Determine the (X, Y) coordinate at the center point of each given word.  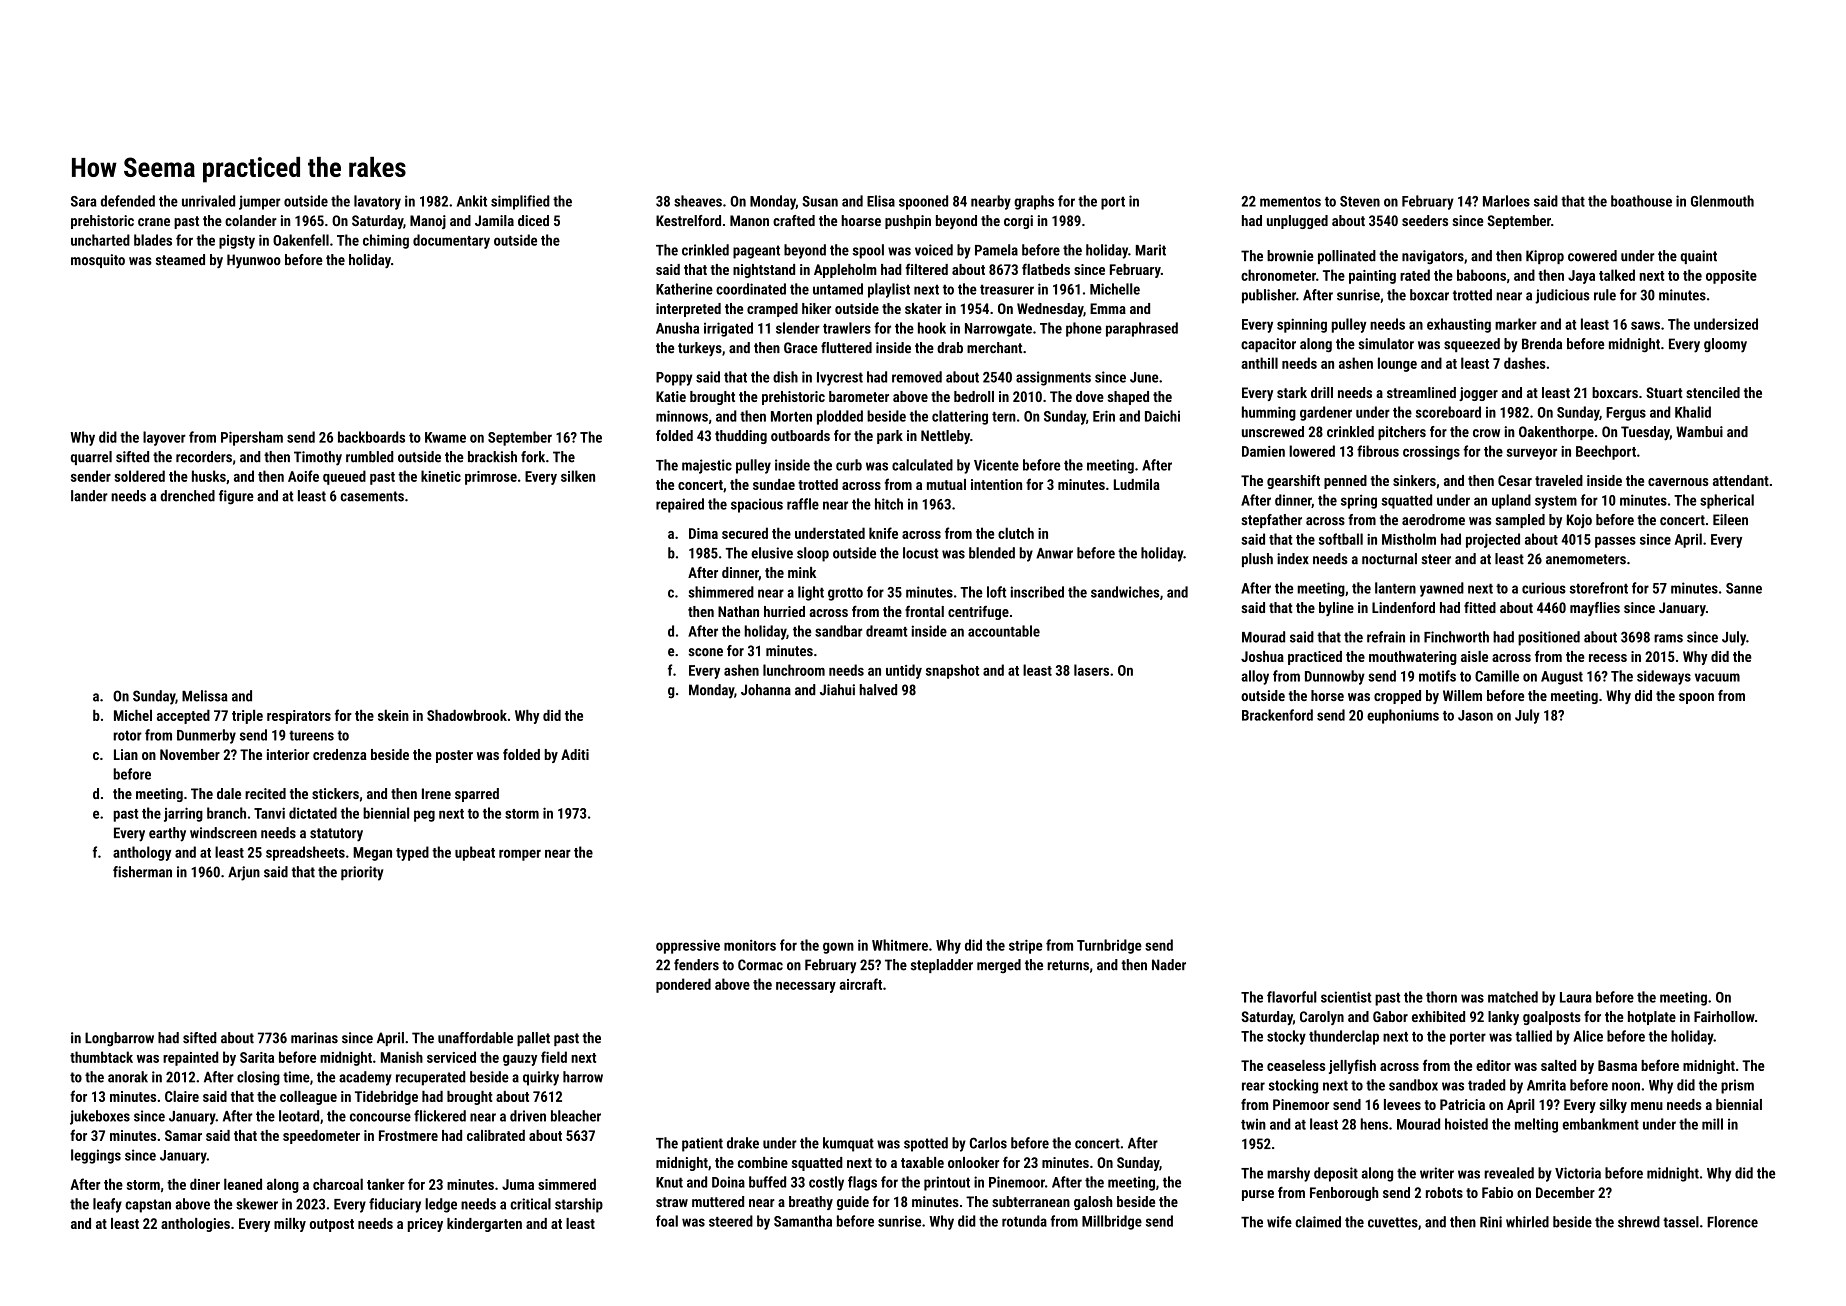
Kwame (445, 437)
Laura (1576, 997)
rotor (127, 735)
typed (412, 853)
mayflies (1595, 609)
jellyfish (1352, 1066)
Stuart (1664, 392)
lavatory (377, 202)
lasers (1091, 670)
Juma (518, 1184)
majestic (707, 466)
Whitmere (900, 945)
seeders (1425, 220)
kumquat (848, 1144)
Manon (749, 220)
